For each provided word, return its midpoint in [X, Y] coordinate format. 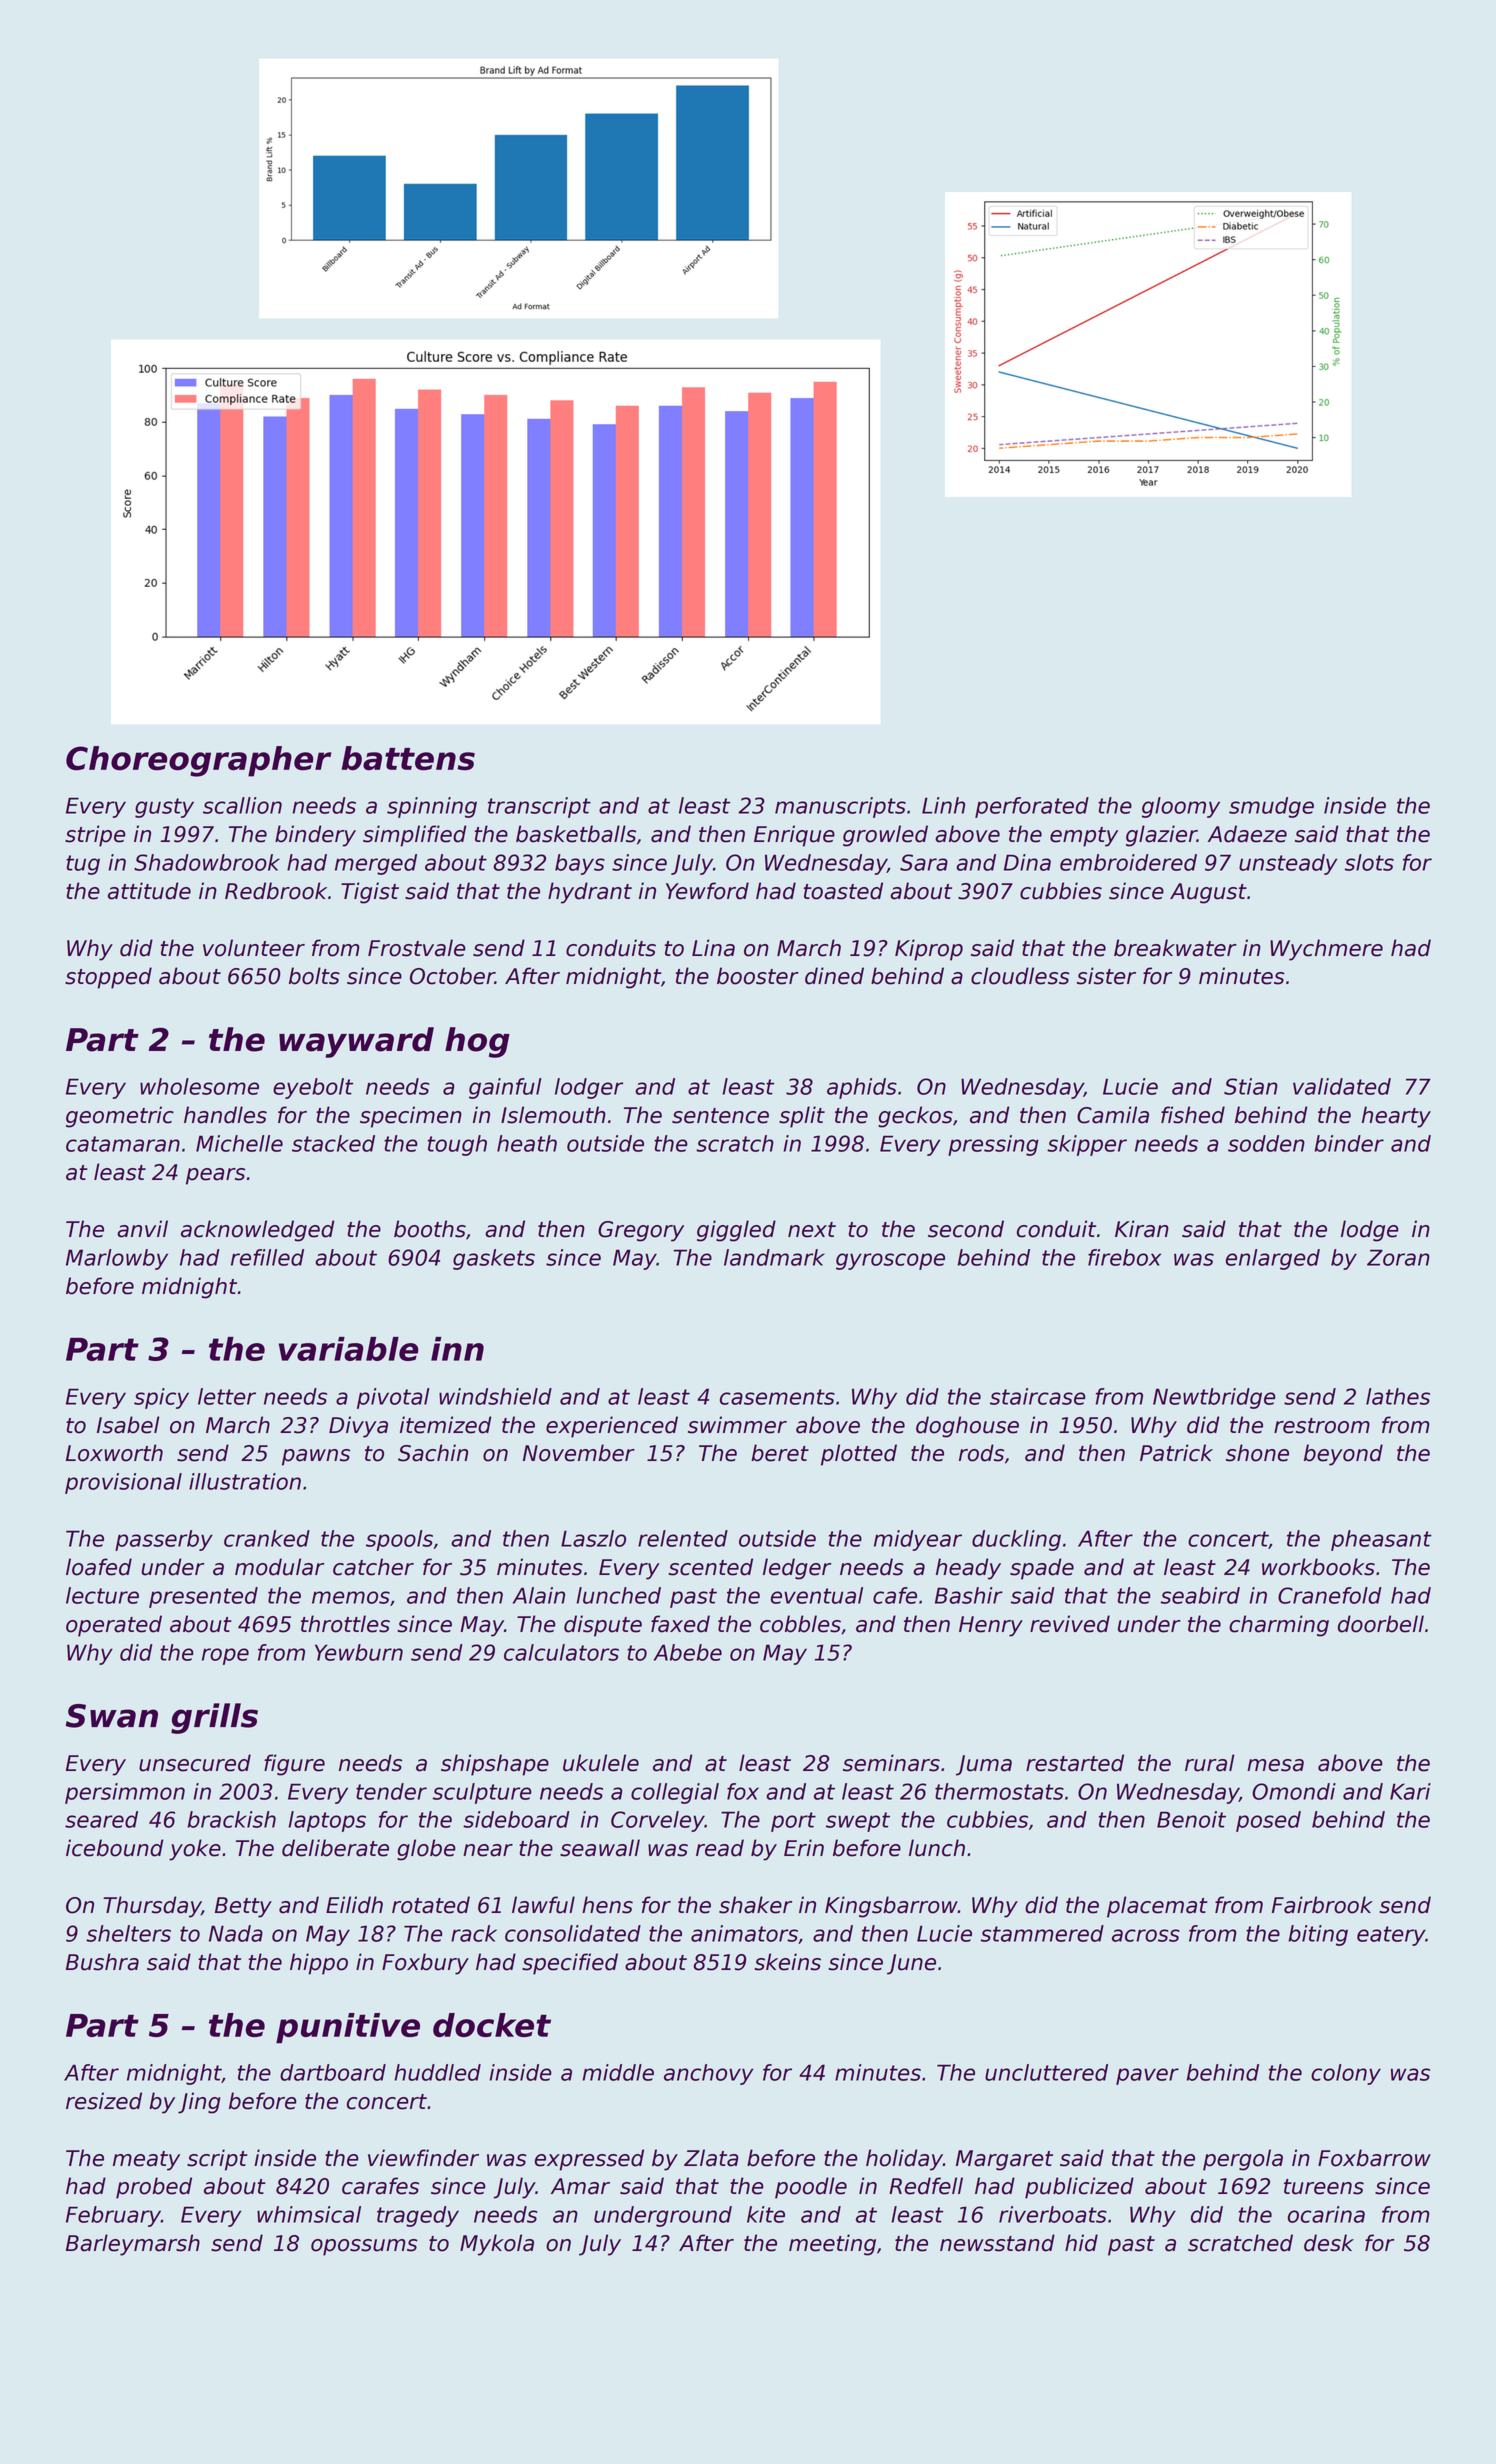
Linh [943, 805]
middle [618, 2072]
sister [1106, 976]
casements [777, 1397]
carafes [380, 2186]
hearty [1396, 1117]
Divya [358, 1427]
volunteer [254, 948]
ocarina [1326, 2214]
